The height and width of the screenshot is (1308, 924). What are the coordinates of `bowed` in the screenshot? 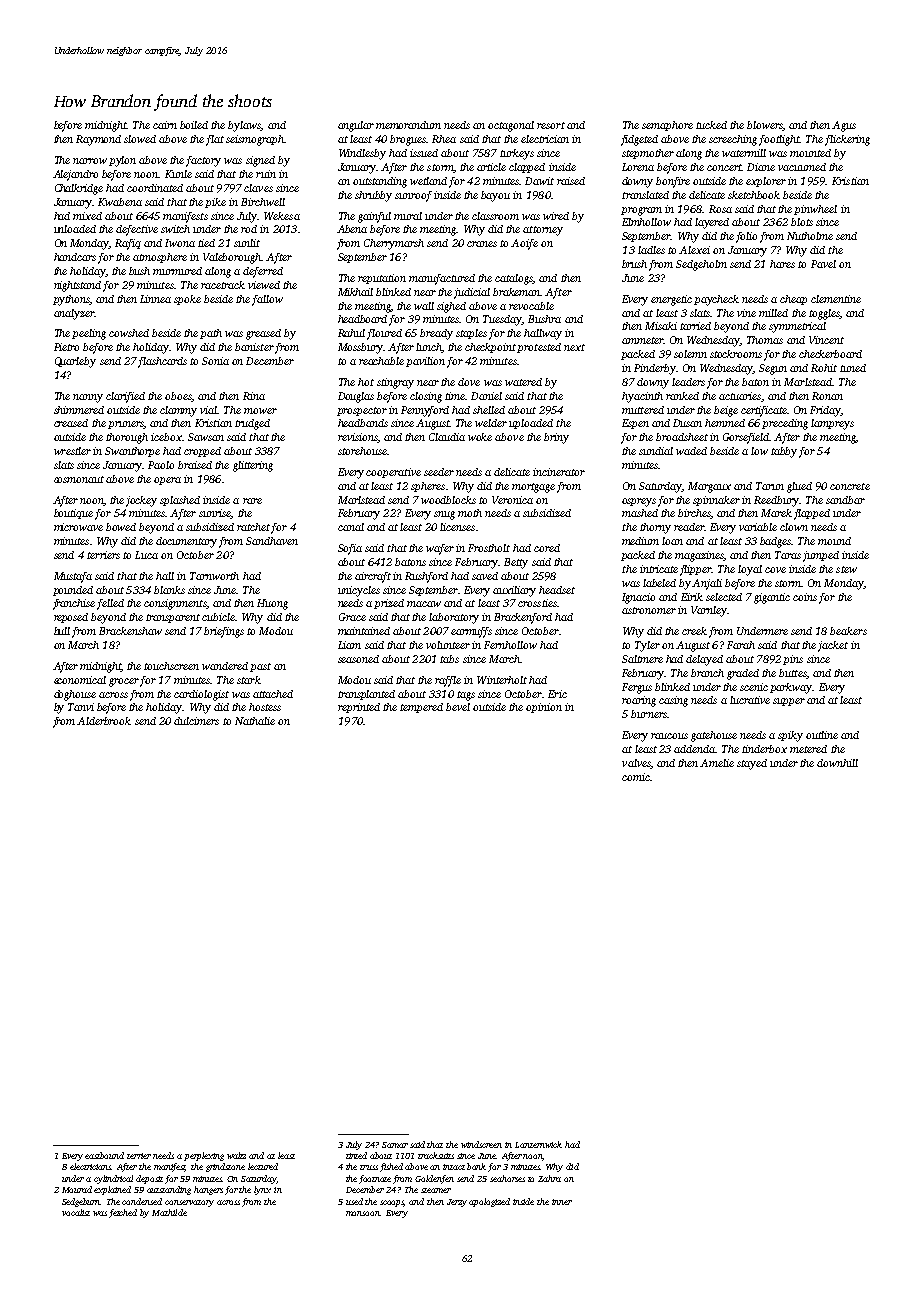 It's located at (121, 527).
